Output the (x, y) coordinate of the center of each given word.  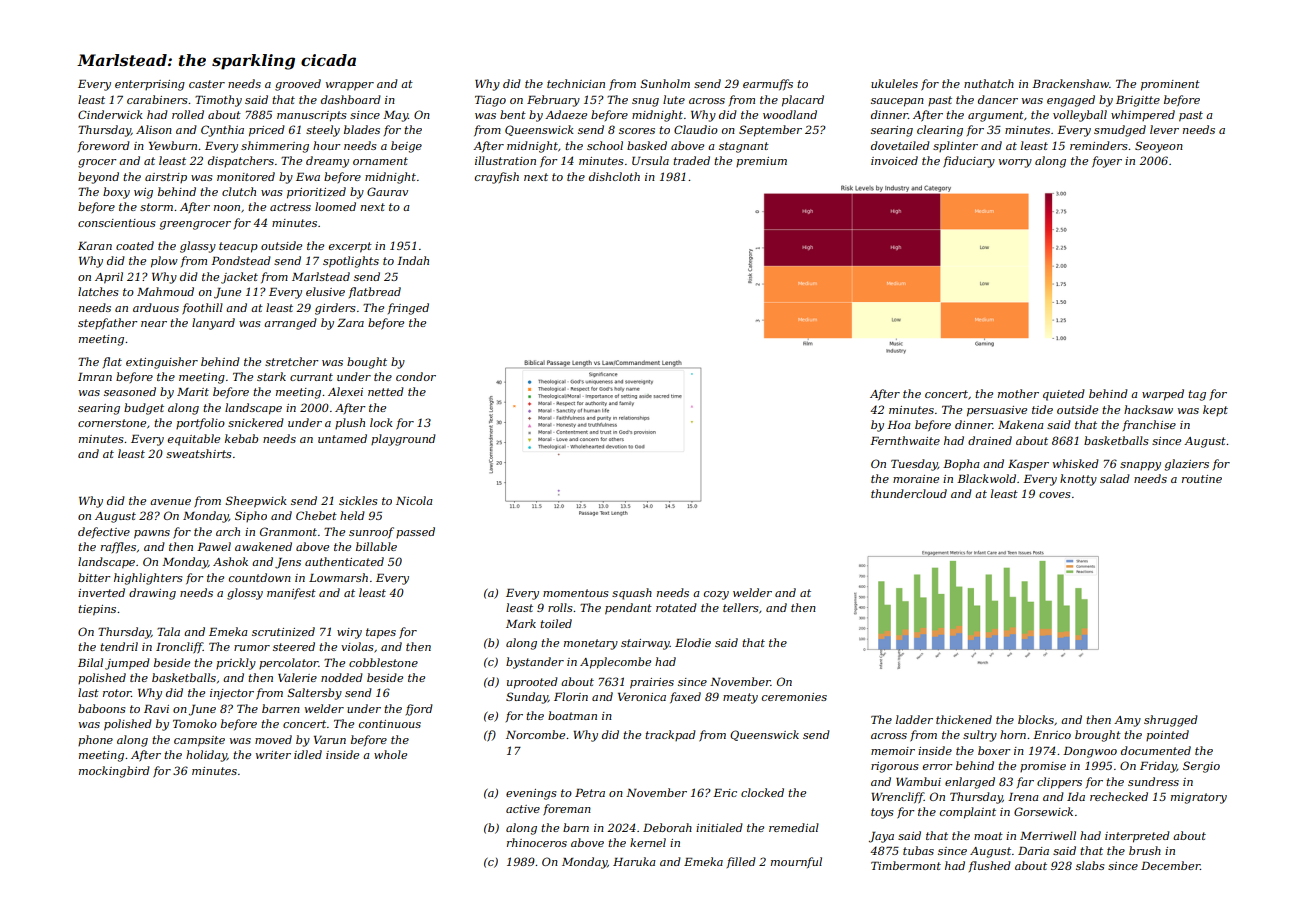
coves (1055, 495)
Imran (95, 377)
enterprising (150, 85)
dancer (998, 99)
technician (576, 83)
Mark (521, 623)
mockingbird (114, 772)
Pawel (214, 546)
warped (1163, 395)
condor (416, 376)
